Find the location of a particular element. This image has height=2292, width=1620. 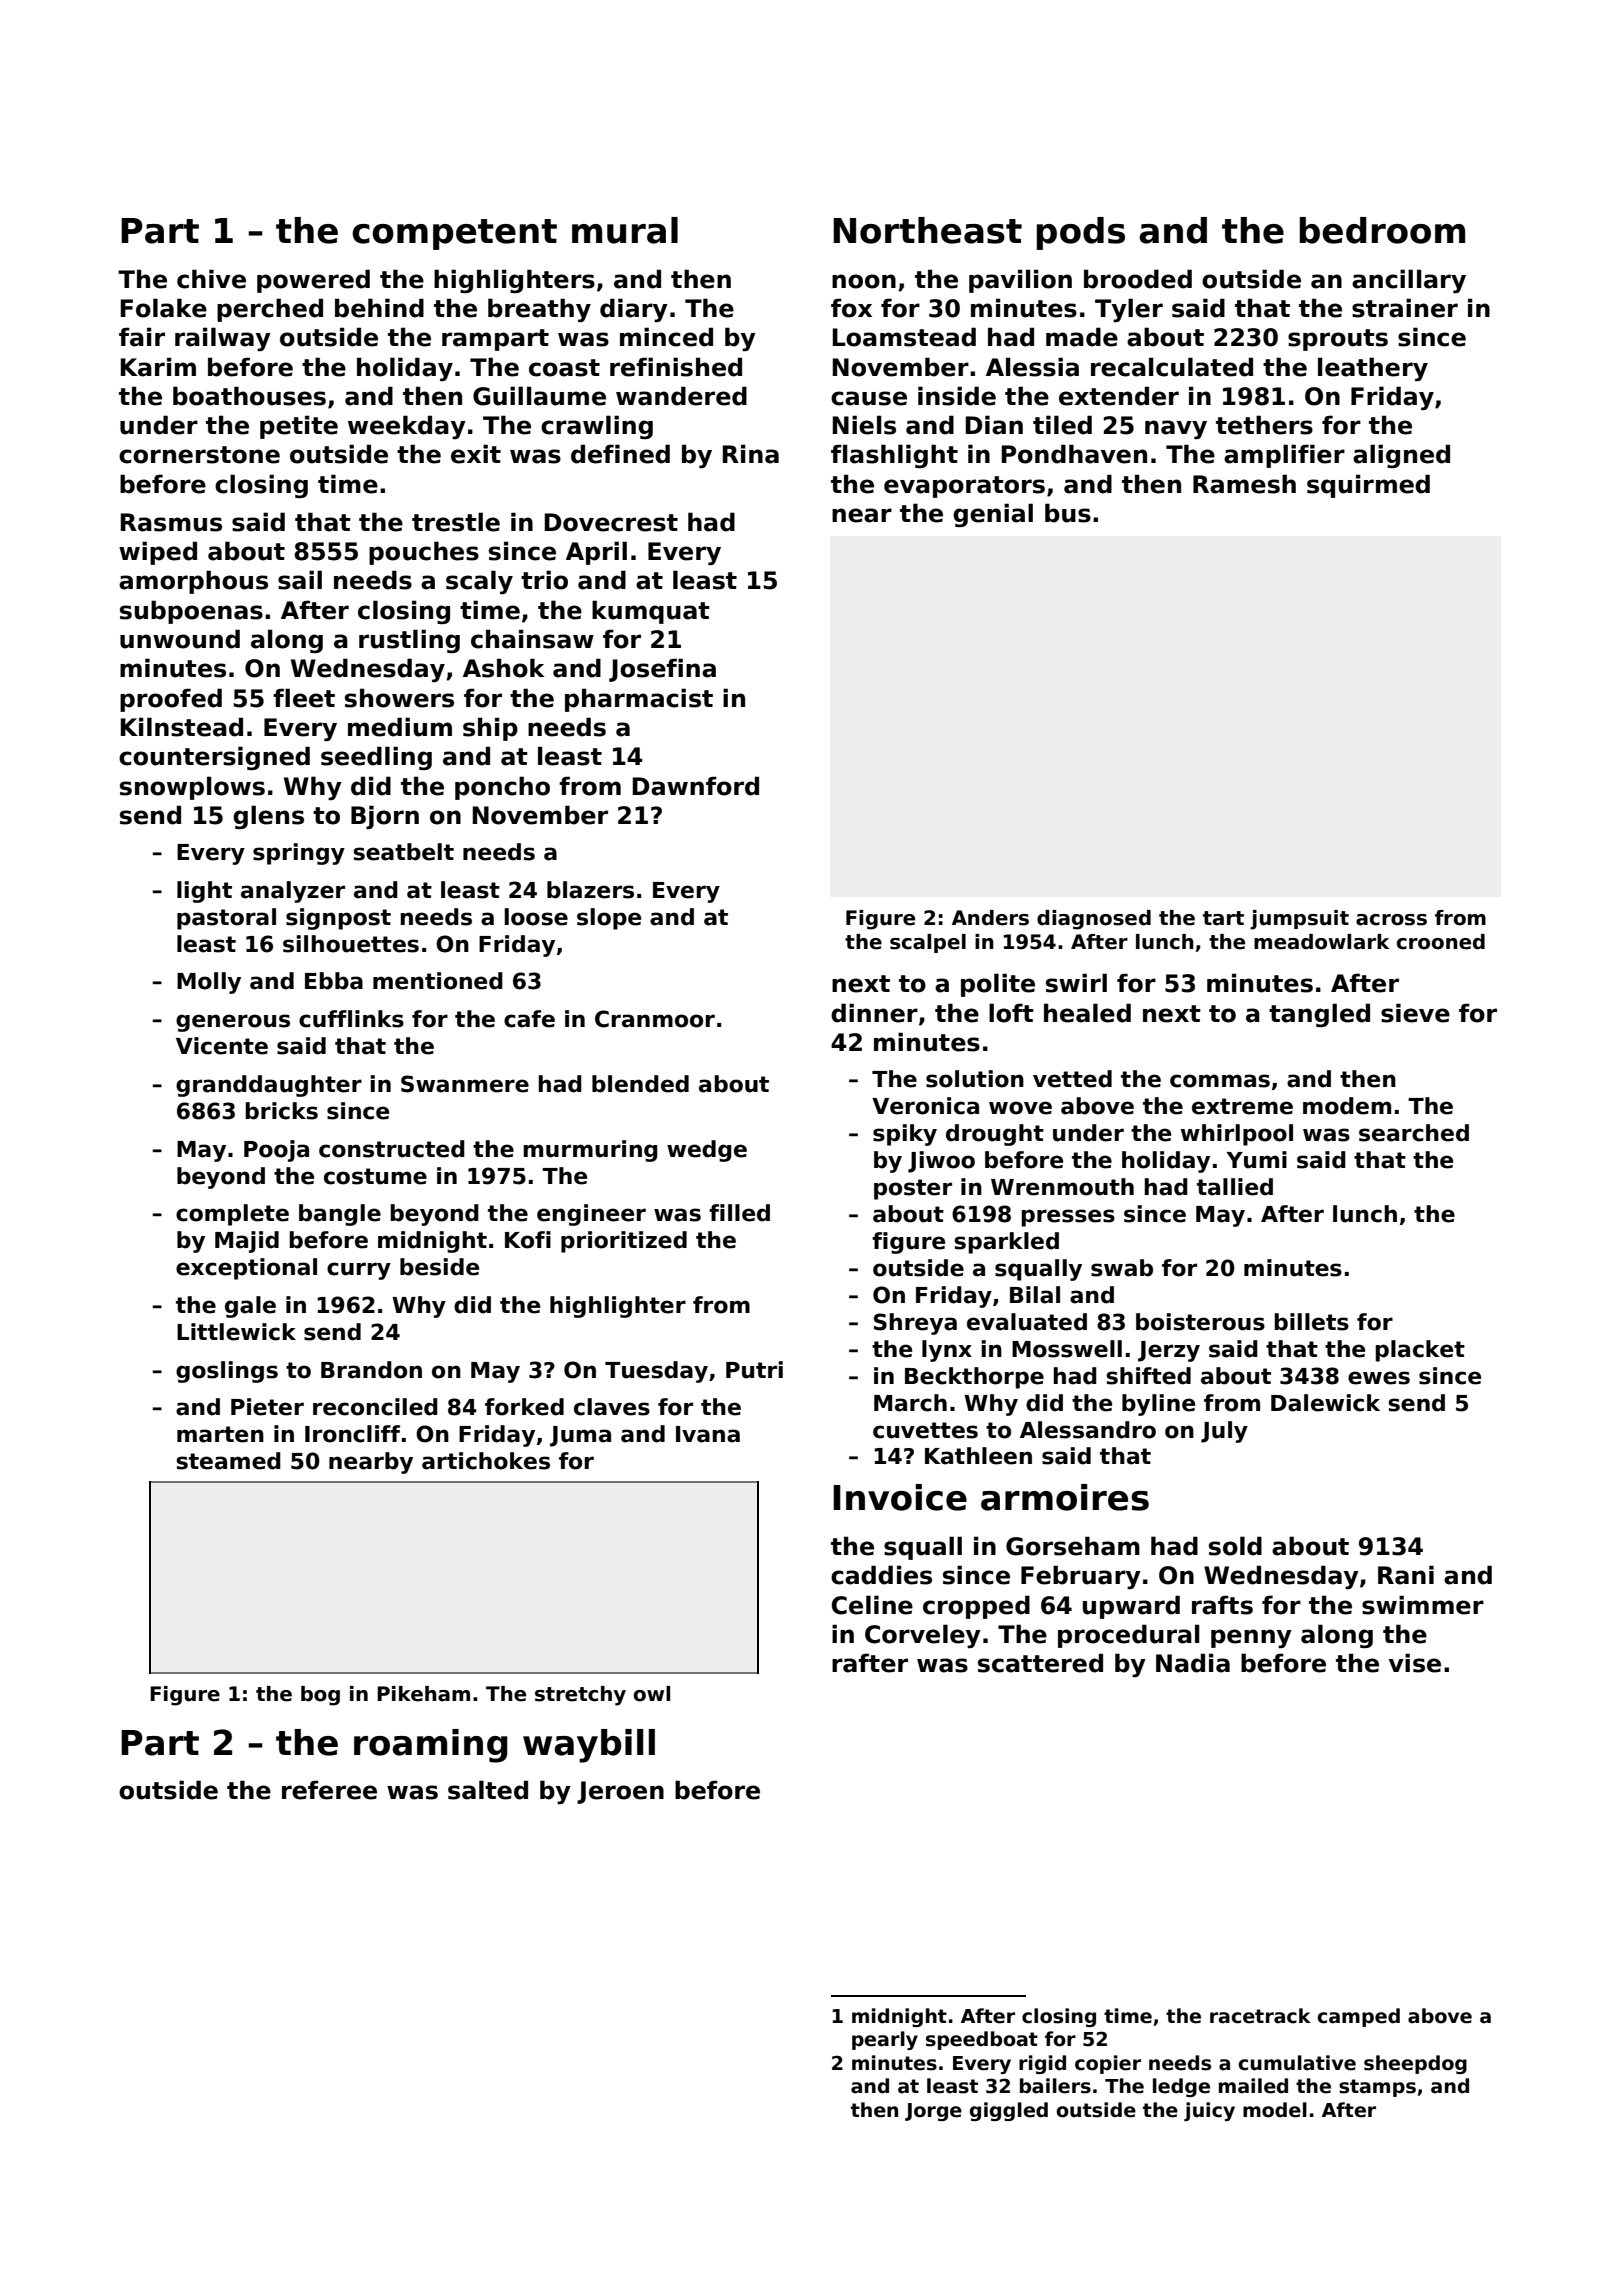

Ivana is located at coordinates (708, 1434).
